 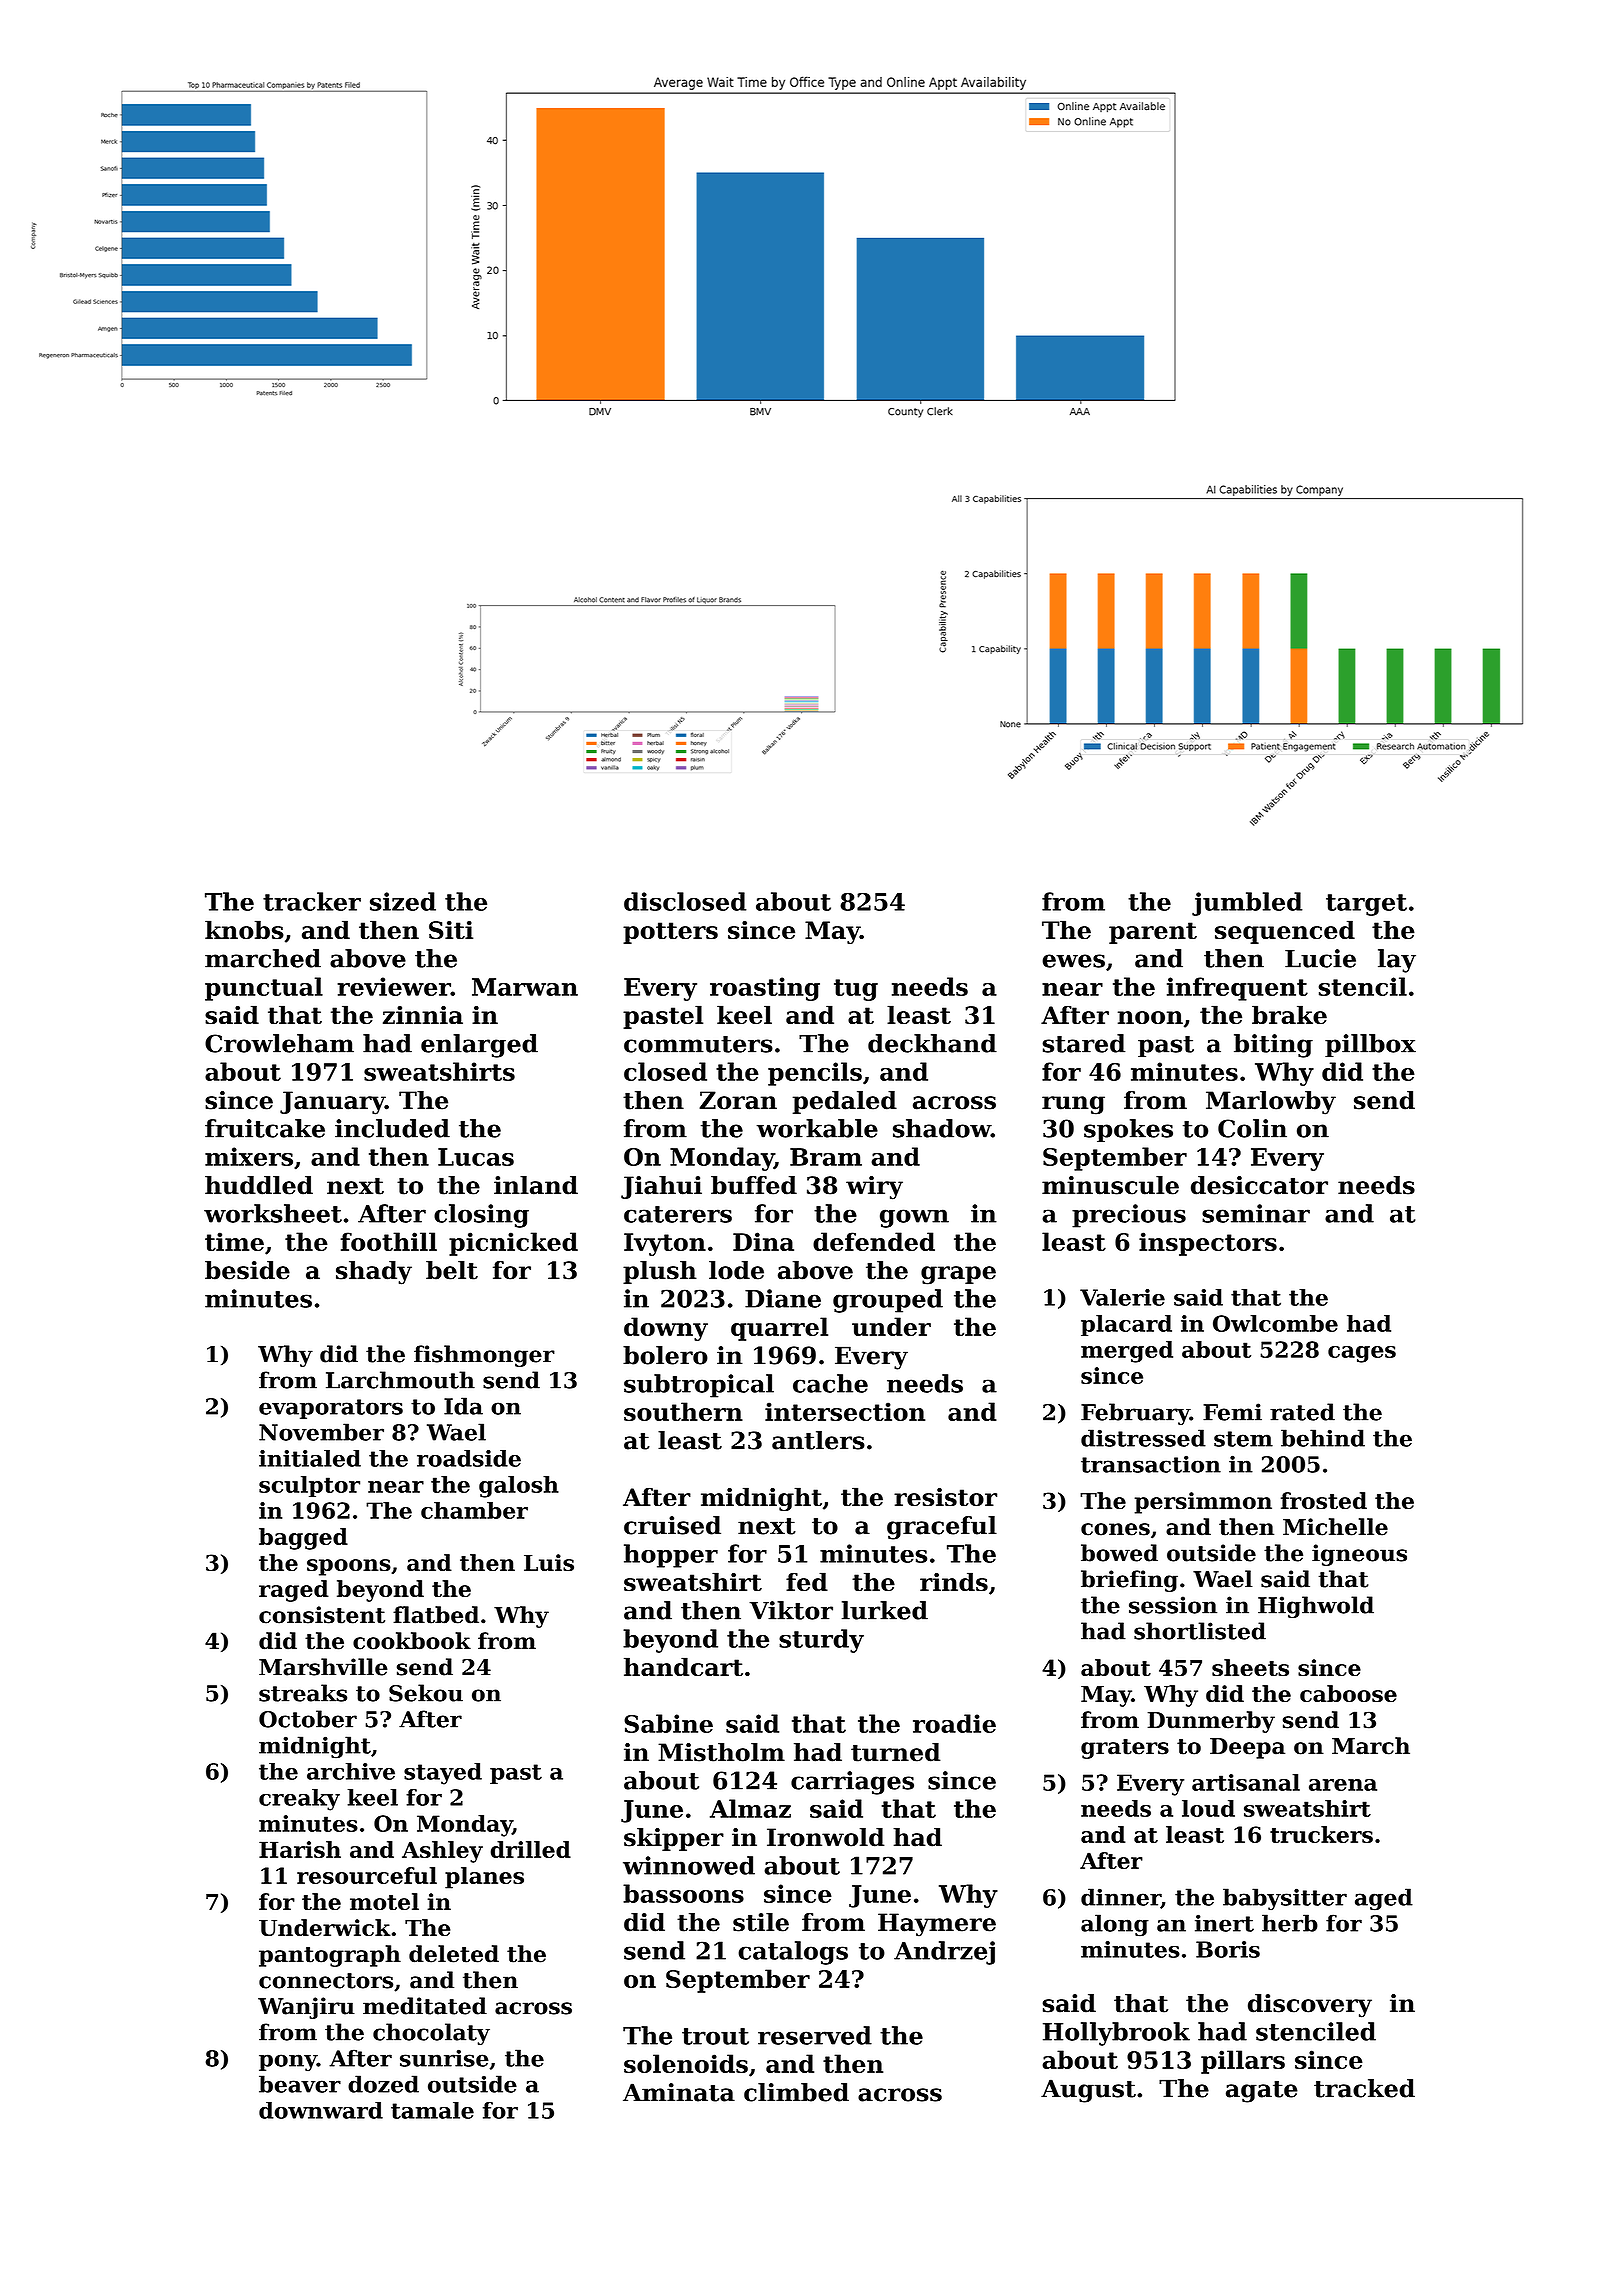 I want to click on shady, so click(x=374, y=1273).
